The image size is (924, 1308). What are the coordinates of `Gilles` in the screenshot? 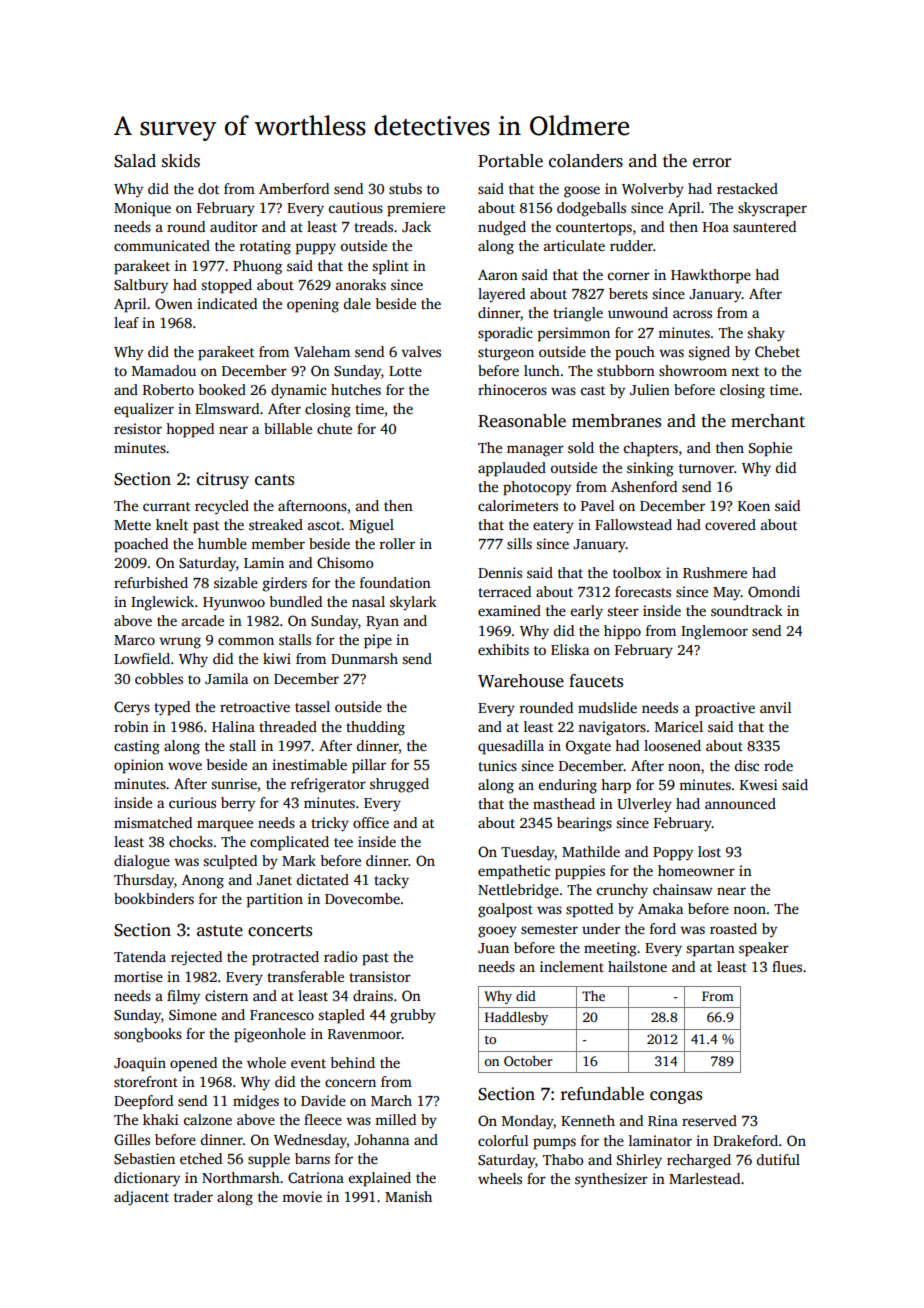 It's located at (132, 1139).
